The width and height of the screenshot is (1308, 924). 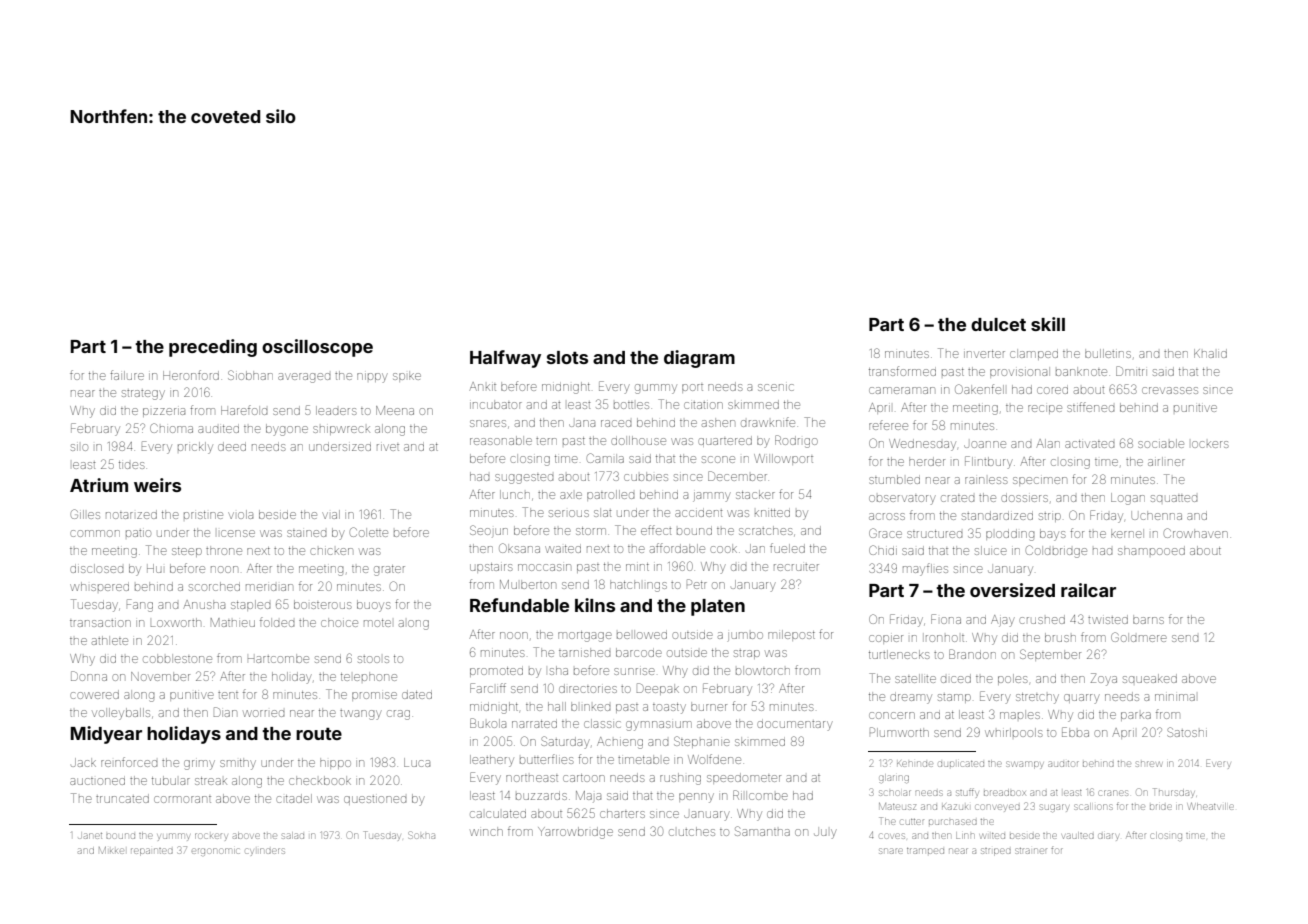 I want to click on cartoon, so click(x=584, y=778).
